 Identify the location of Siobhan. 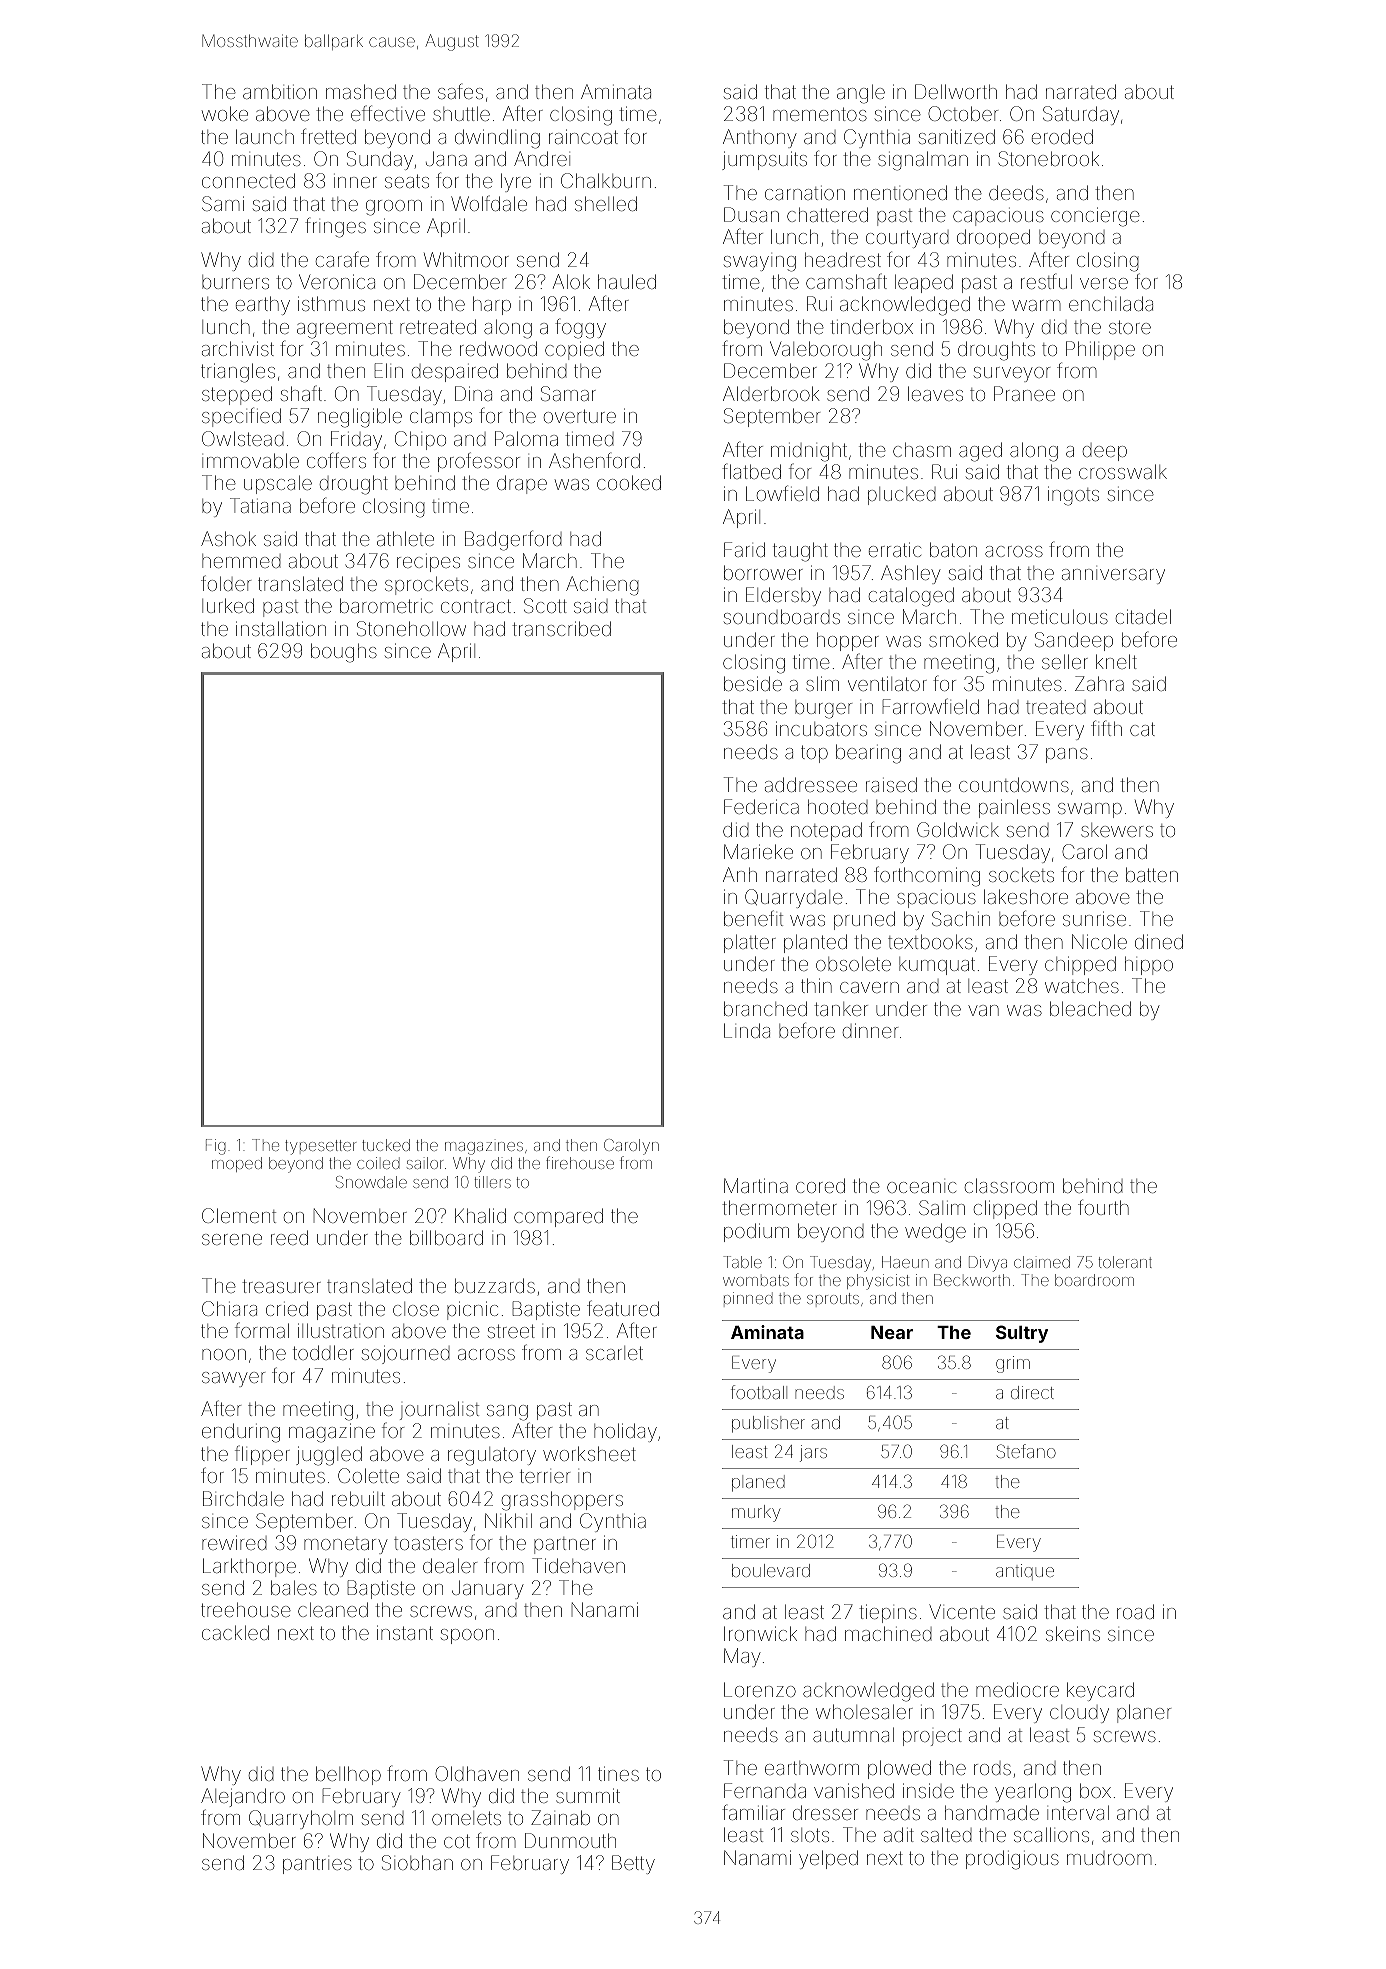
(417, 1862).
